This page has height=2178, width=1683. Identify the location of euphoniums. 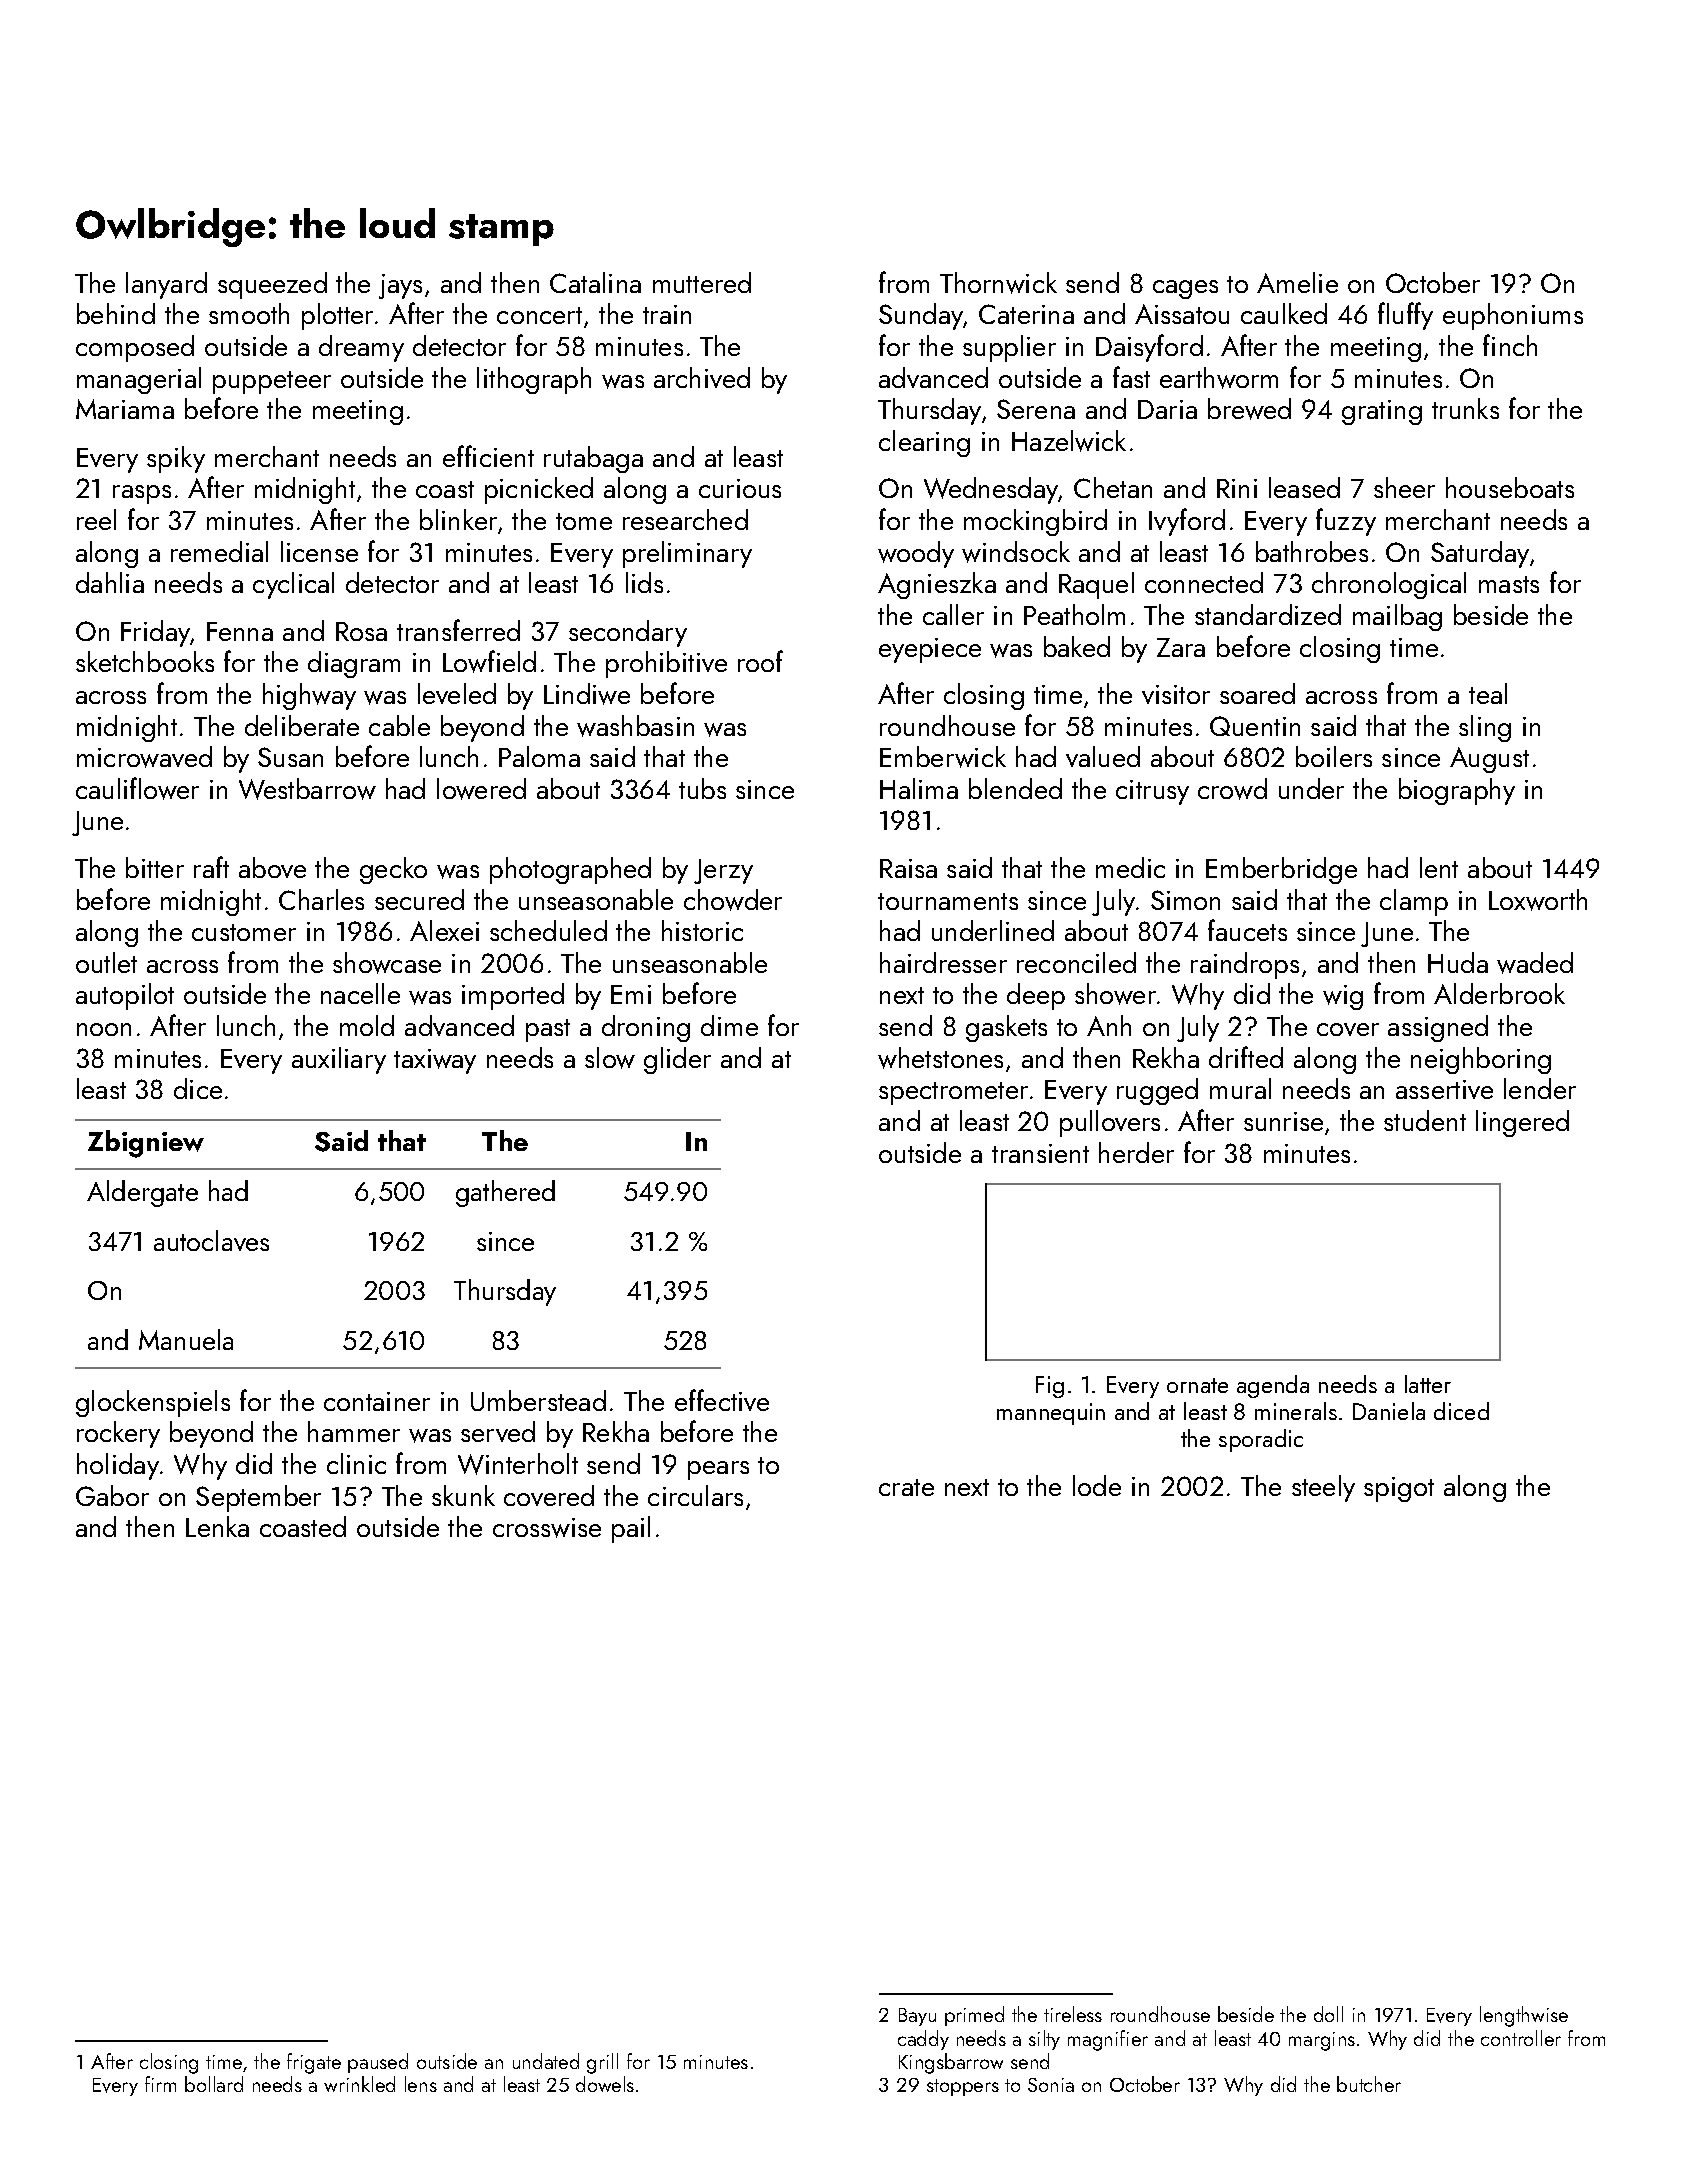
(1513, 316).
